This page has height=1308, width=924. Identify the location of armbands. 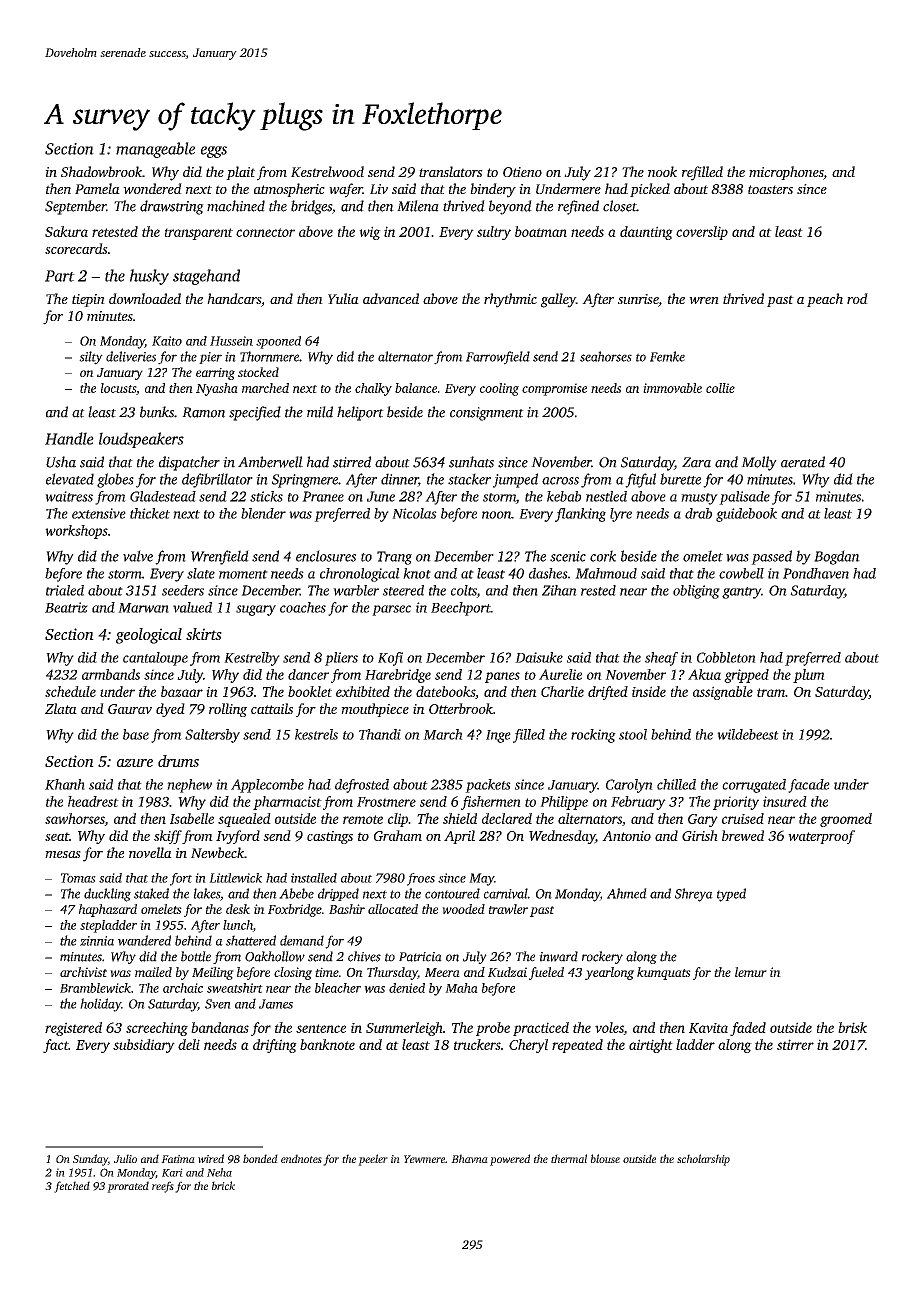
(111, 674).
